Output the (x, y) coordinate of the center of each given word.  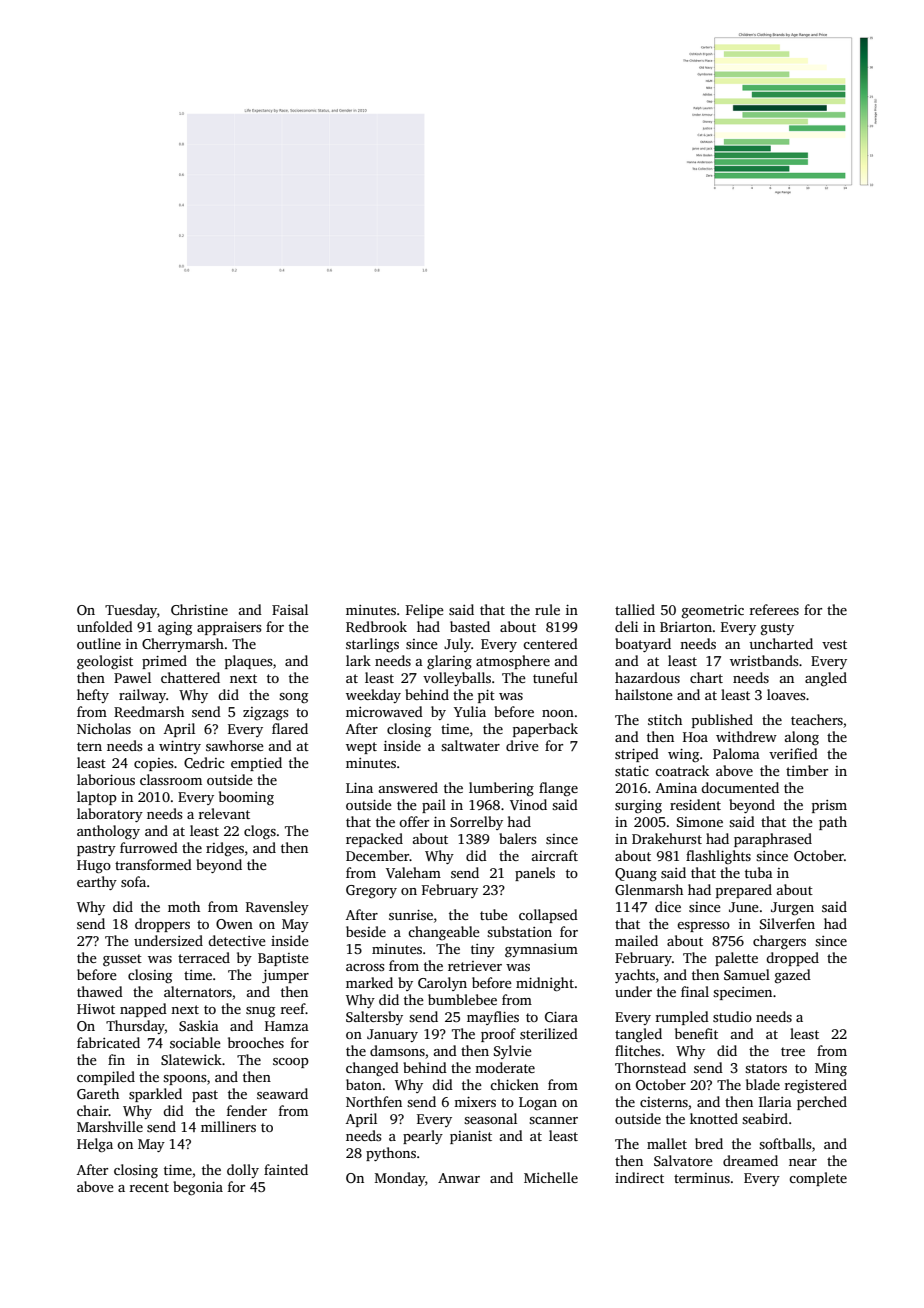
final (695, 991)
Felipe (425, 611)
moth (184, 906)
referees (774, 609)
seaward (282, 1093)
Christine (199, 609)
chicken (514, 1084)
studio (732, 1016)
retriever (475, 966)
